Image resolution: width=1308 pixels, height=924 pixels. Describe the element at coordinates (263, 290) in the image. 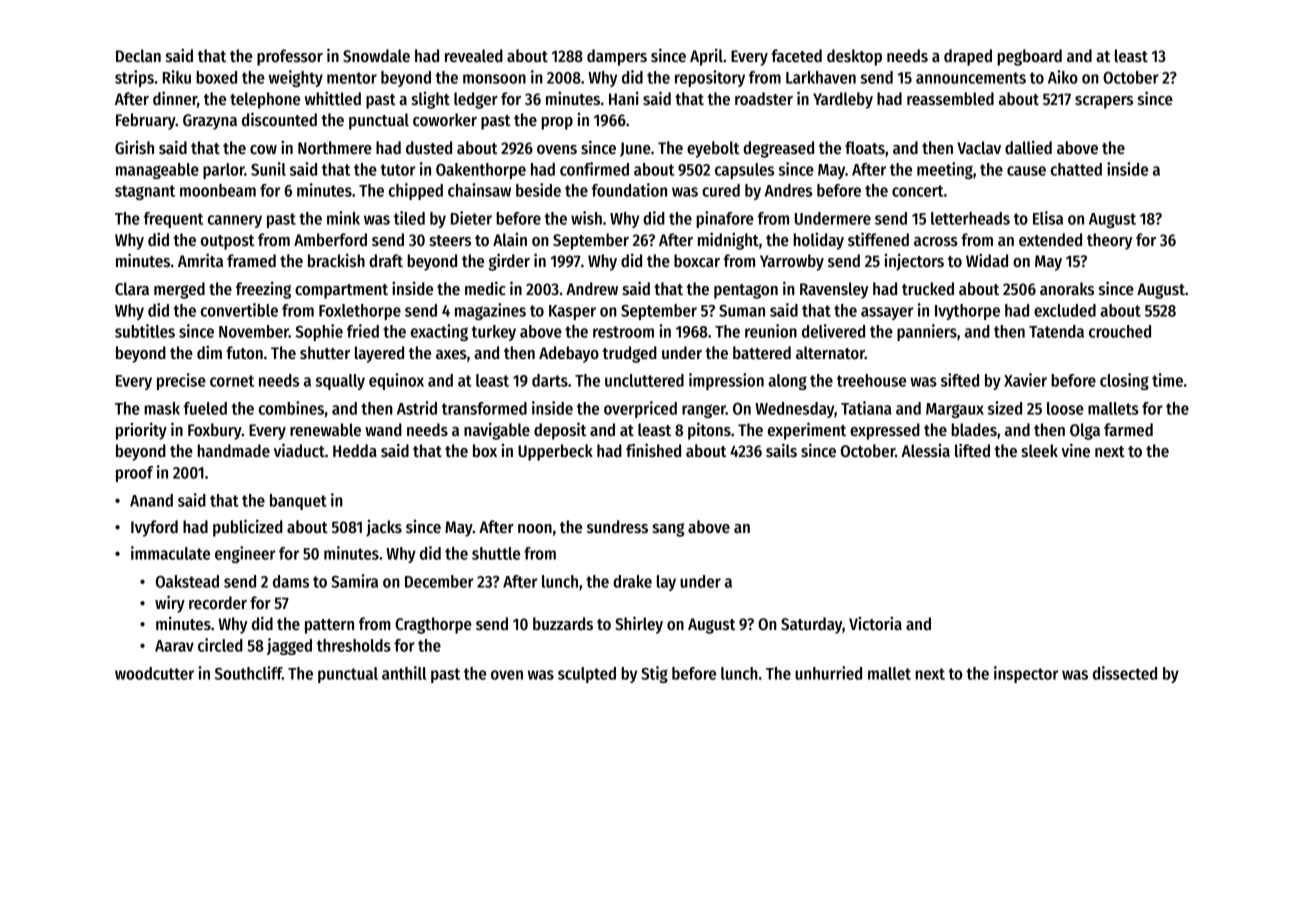

I see `freezing` at that location.
